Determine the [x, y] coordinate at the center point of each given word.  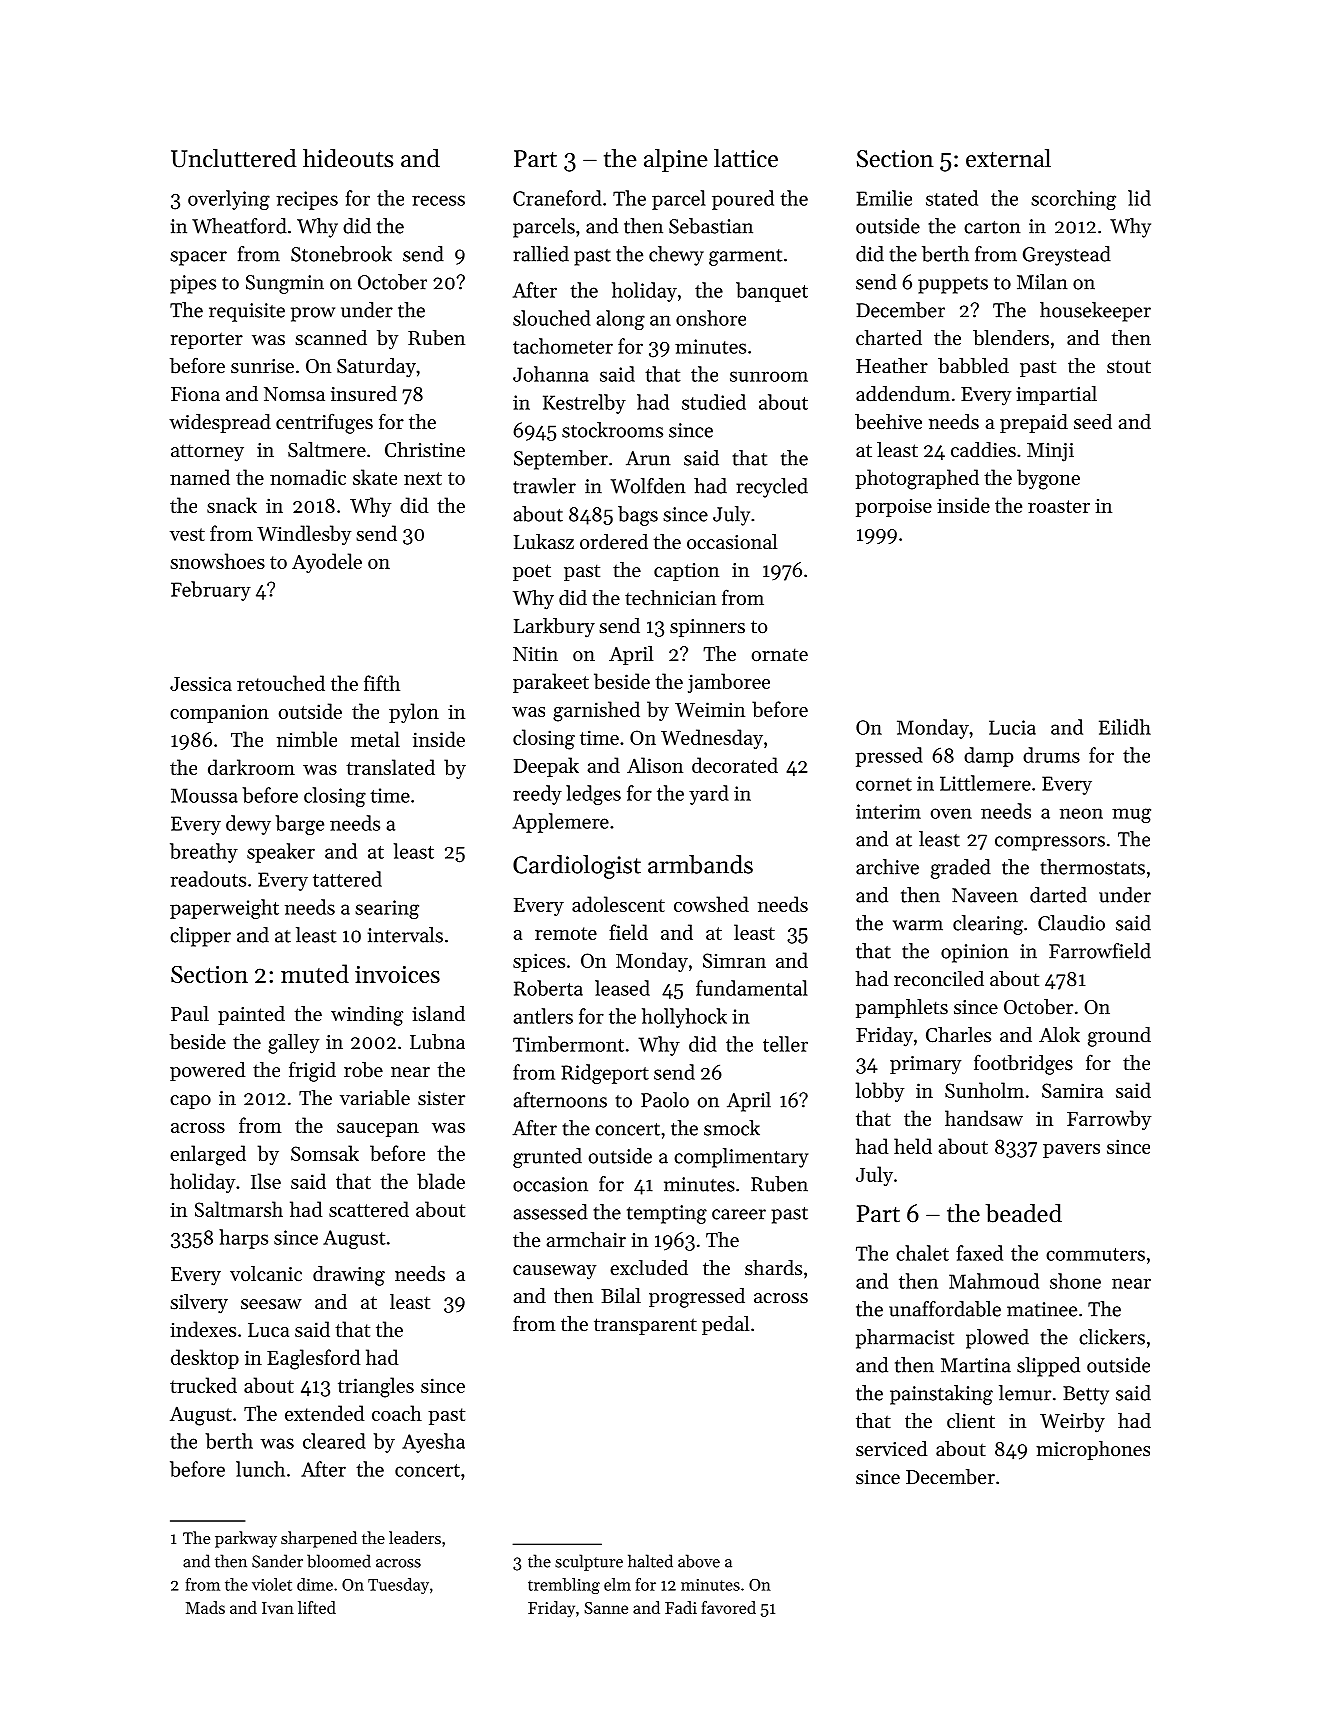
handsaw [984, 1118]
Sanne [606, 1608]
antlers [543, 1016]
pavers [1071, 1151]
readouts [208, 879]
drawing [349, 1276]
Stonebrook [341, 254]
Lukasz [544, 541]
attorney [207, 453]
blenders [1011, 338]
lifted [317, 1607]
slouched [552, 318]
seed [1093, 422]
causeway [554, 1272]
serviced [891, 1448]
